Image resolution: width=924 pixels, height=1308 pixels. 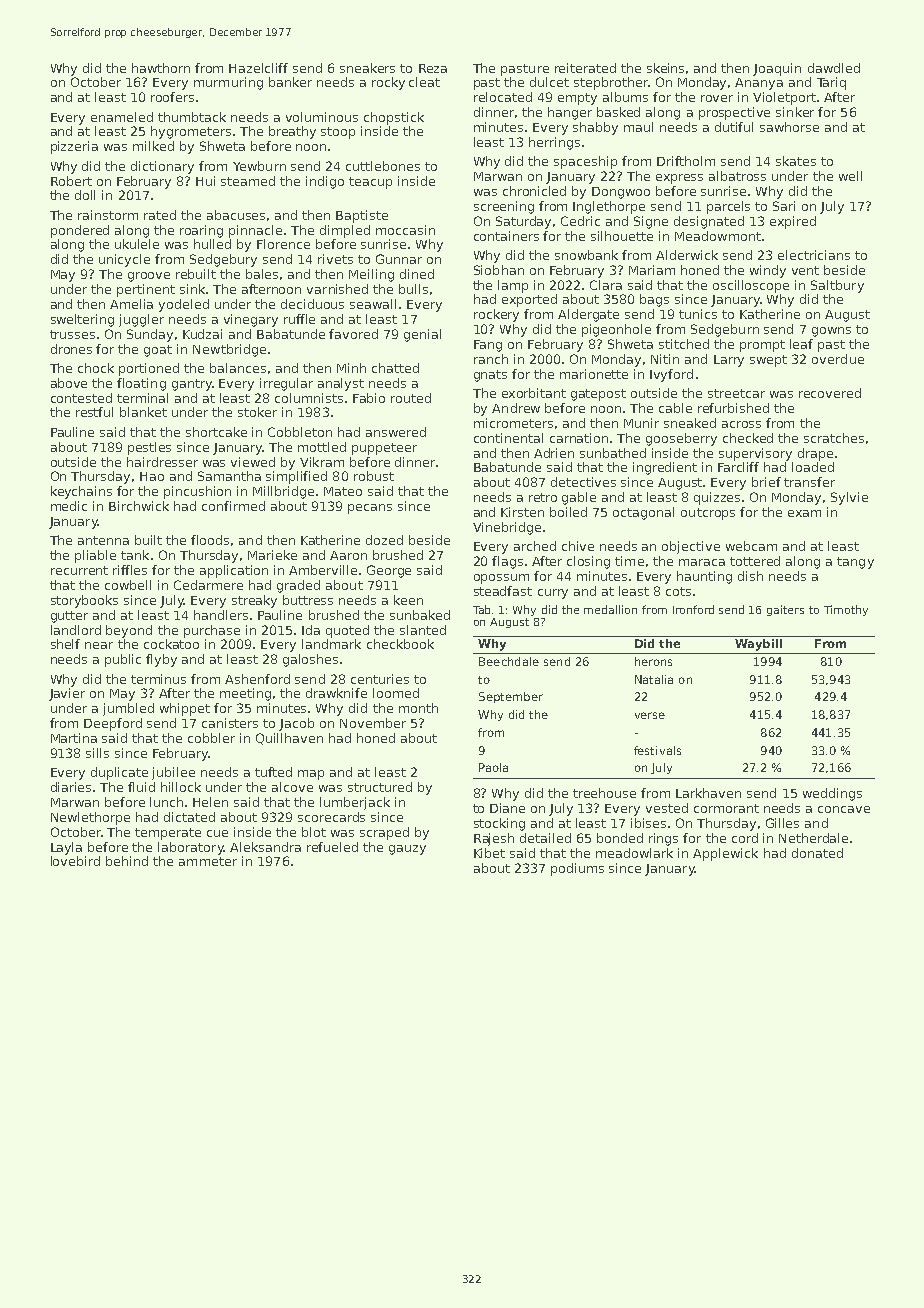 What do you see at coordinates (161, 68) in the page?
I see `hawthorn` at bounding box center [161, 68].
